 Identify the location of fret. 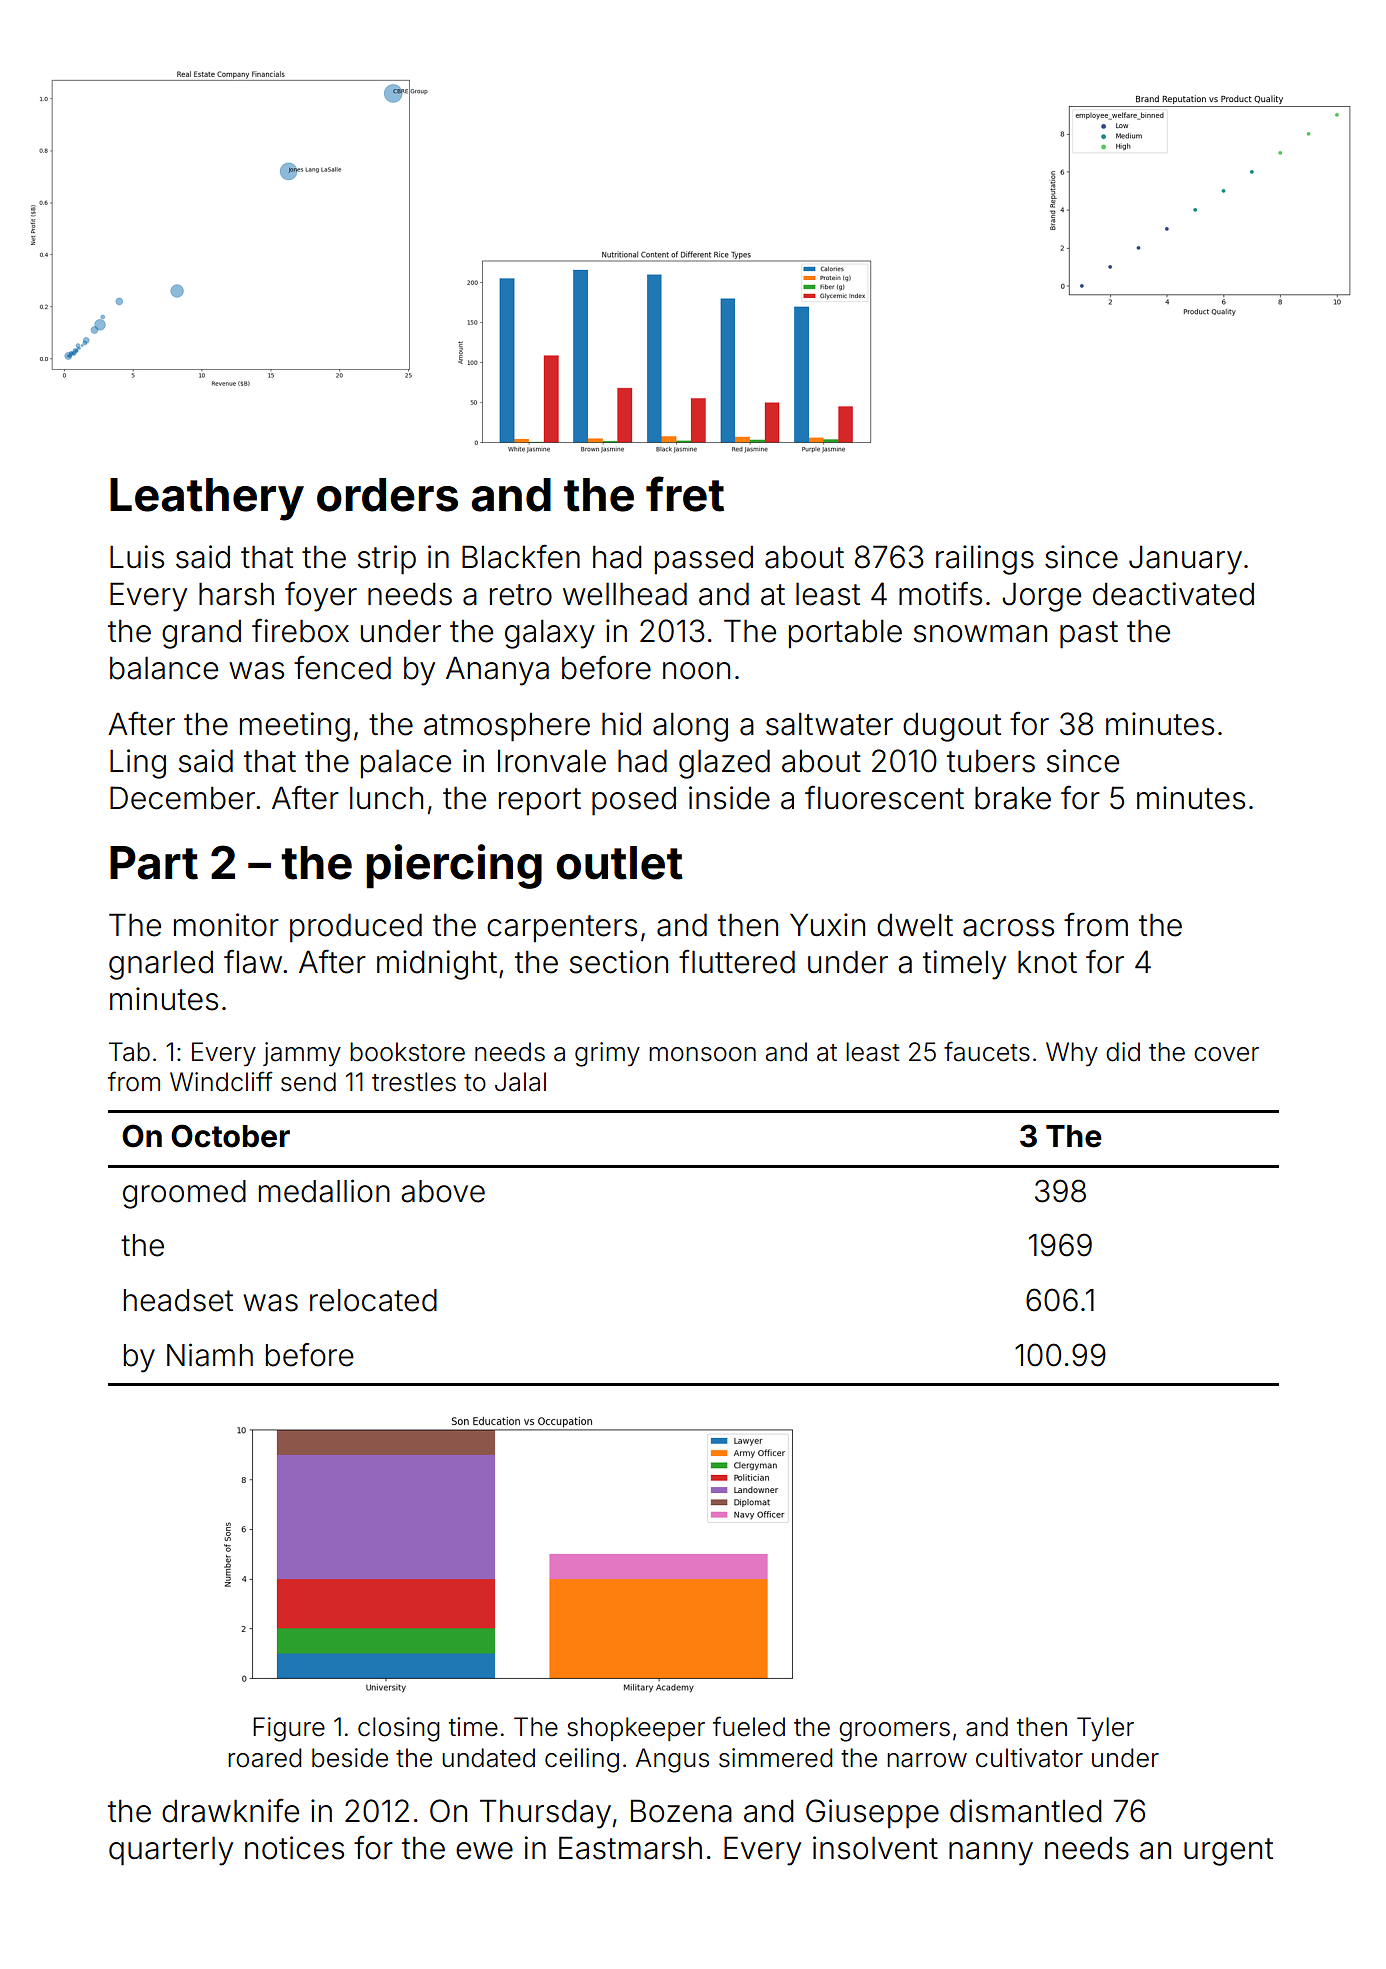
(685, 494).
